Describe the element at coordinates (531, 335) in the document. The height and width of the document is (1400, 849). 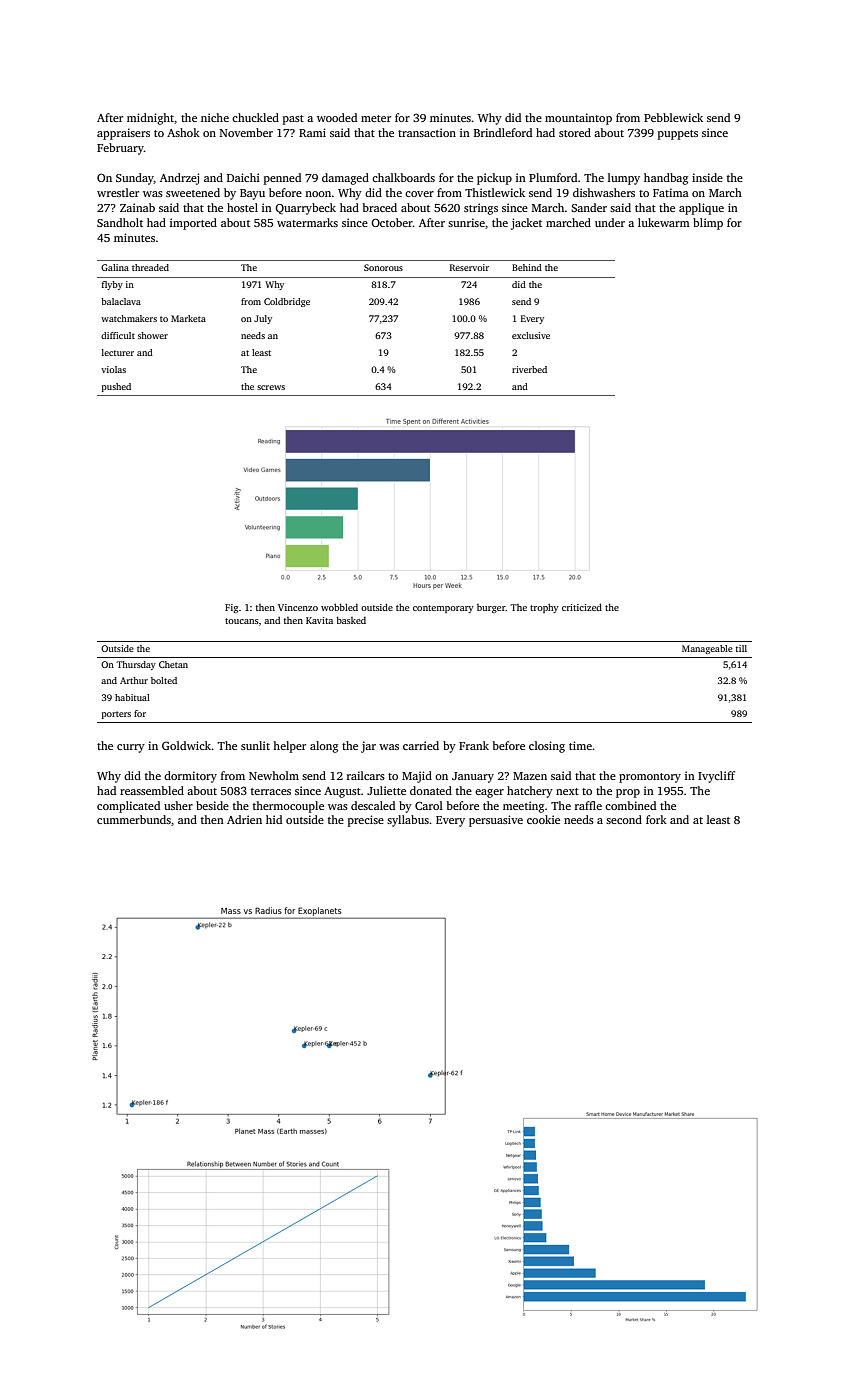
I see `exclusive` at that location.
